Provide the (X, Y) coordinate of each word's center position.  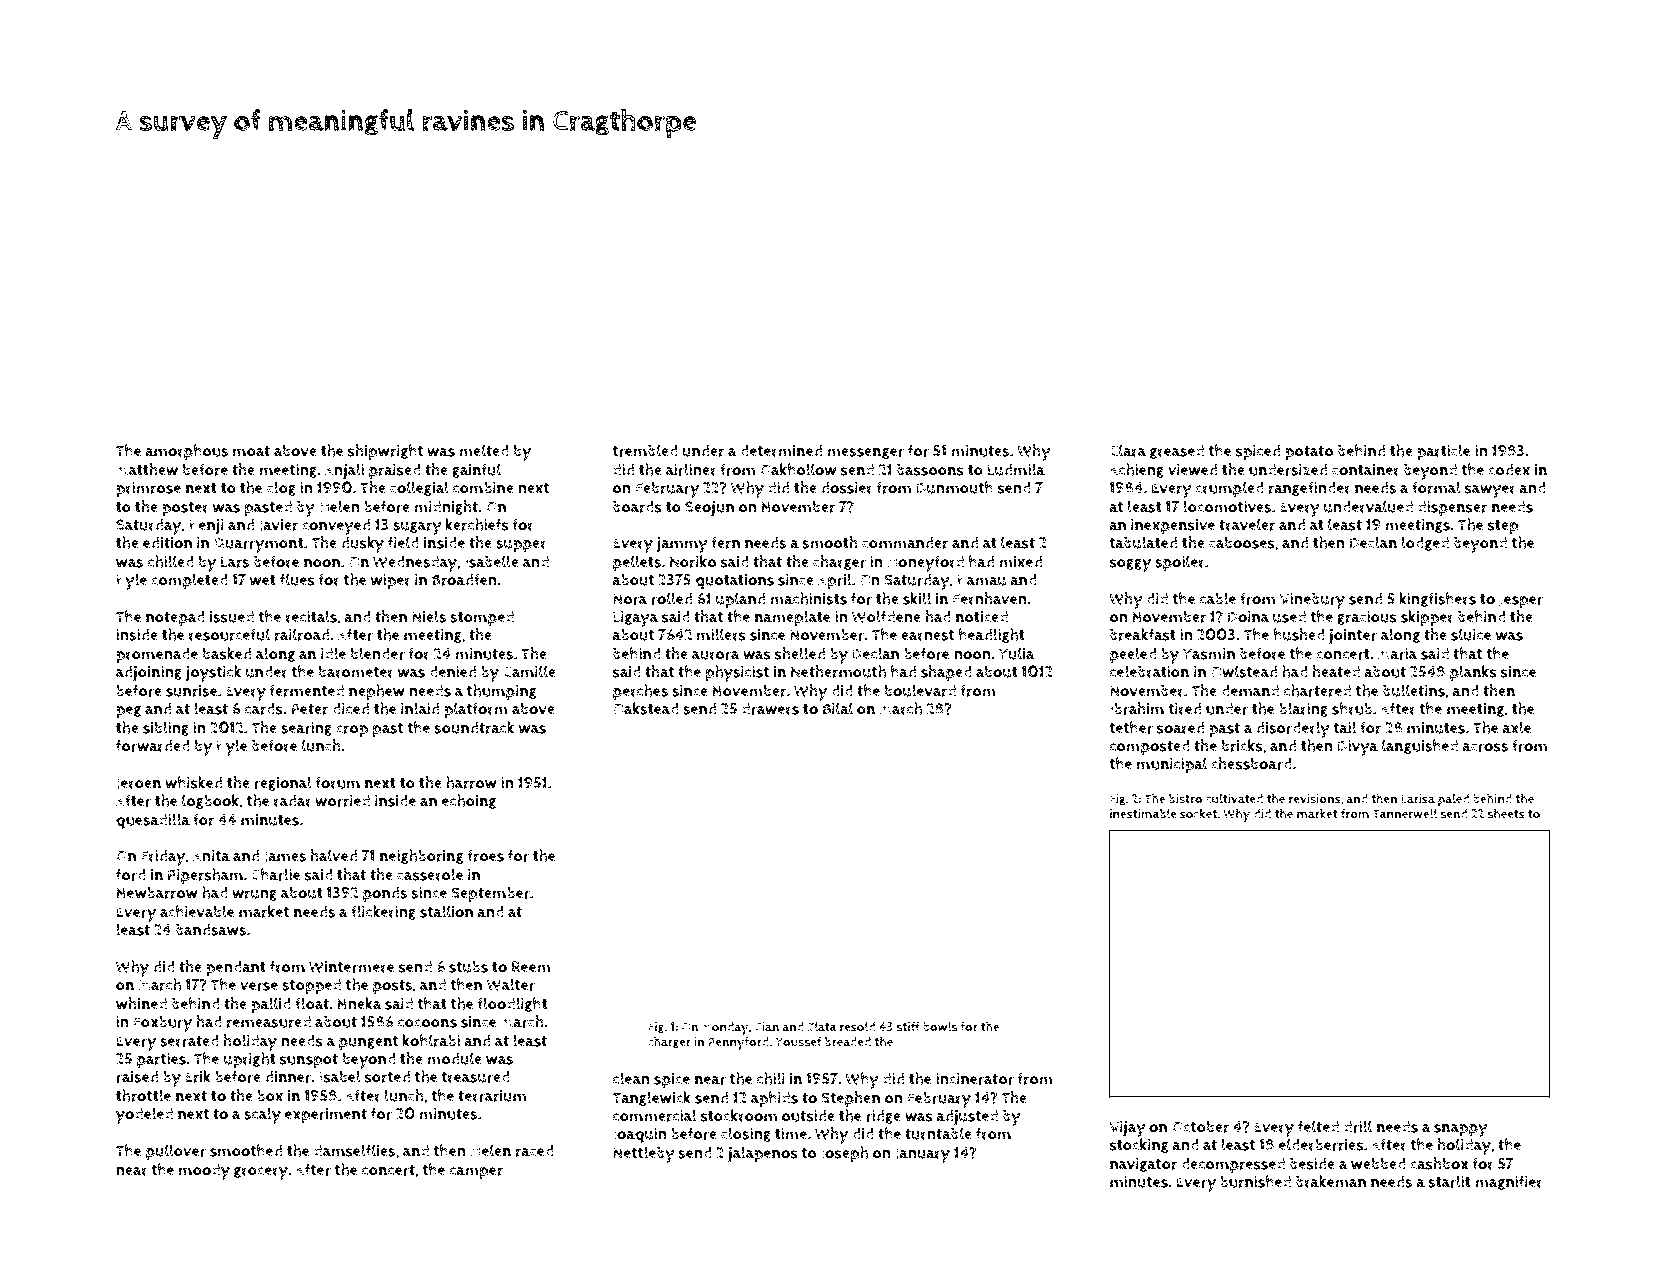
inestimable (1143, 813)
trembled (645, 450)
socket (1198, 813)
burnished (1255, 1181)
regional (283, 783)
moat (251, 451)
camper (476, 1173)
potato (1309, 453)
